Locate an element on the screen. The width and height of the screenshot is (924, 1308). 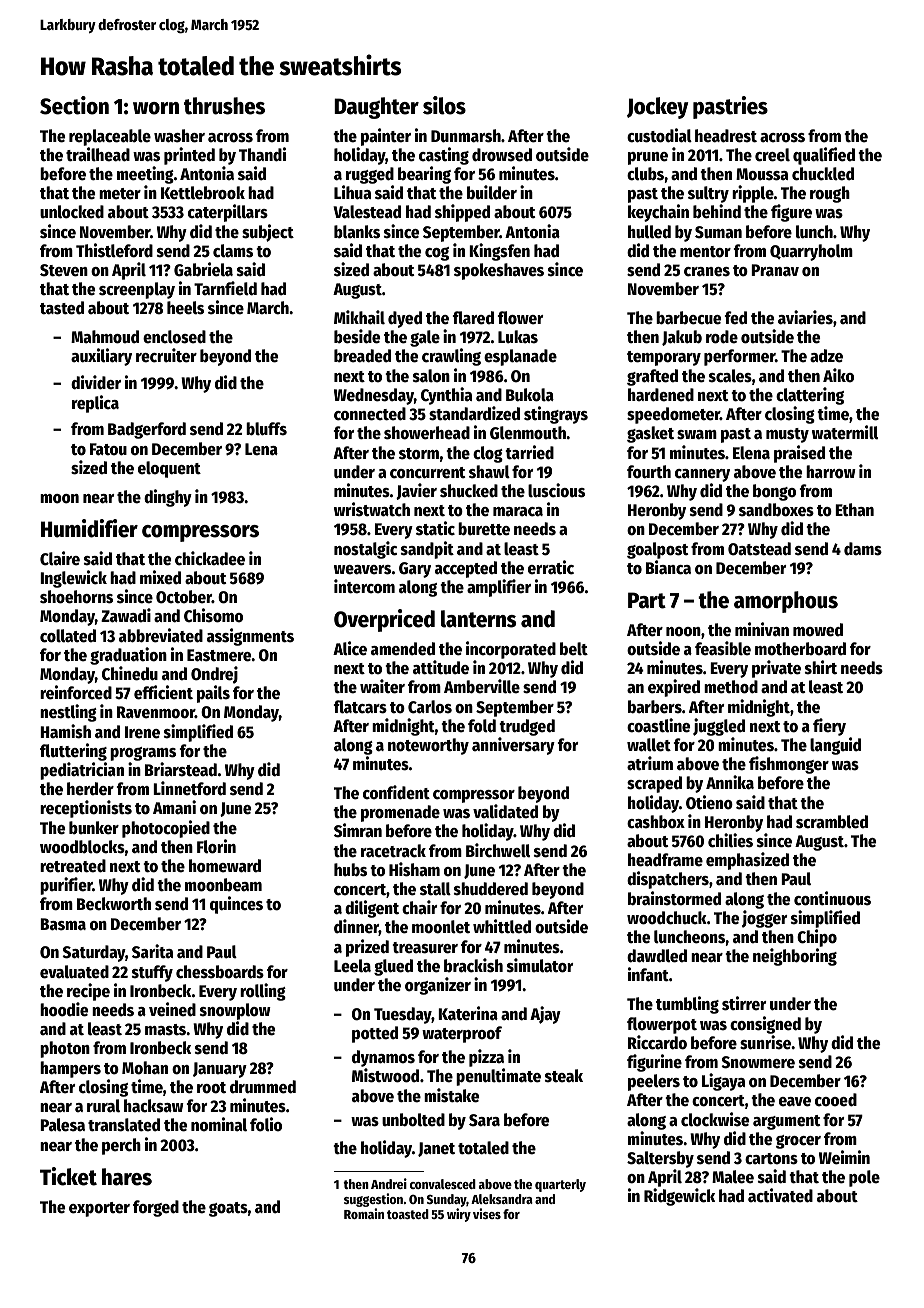
dawdled is located at coordinates (657, 956).
